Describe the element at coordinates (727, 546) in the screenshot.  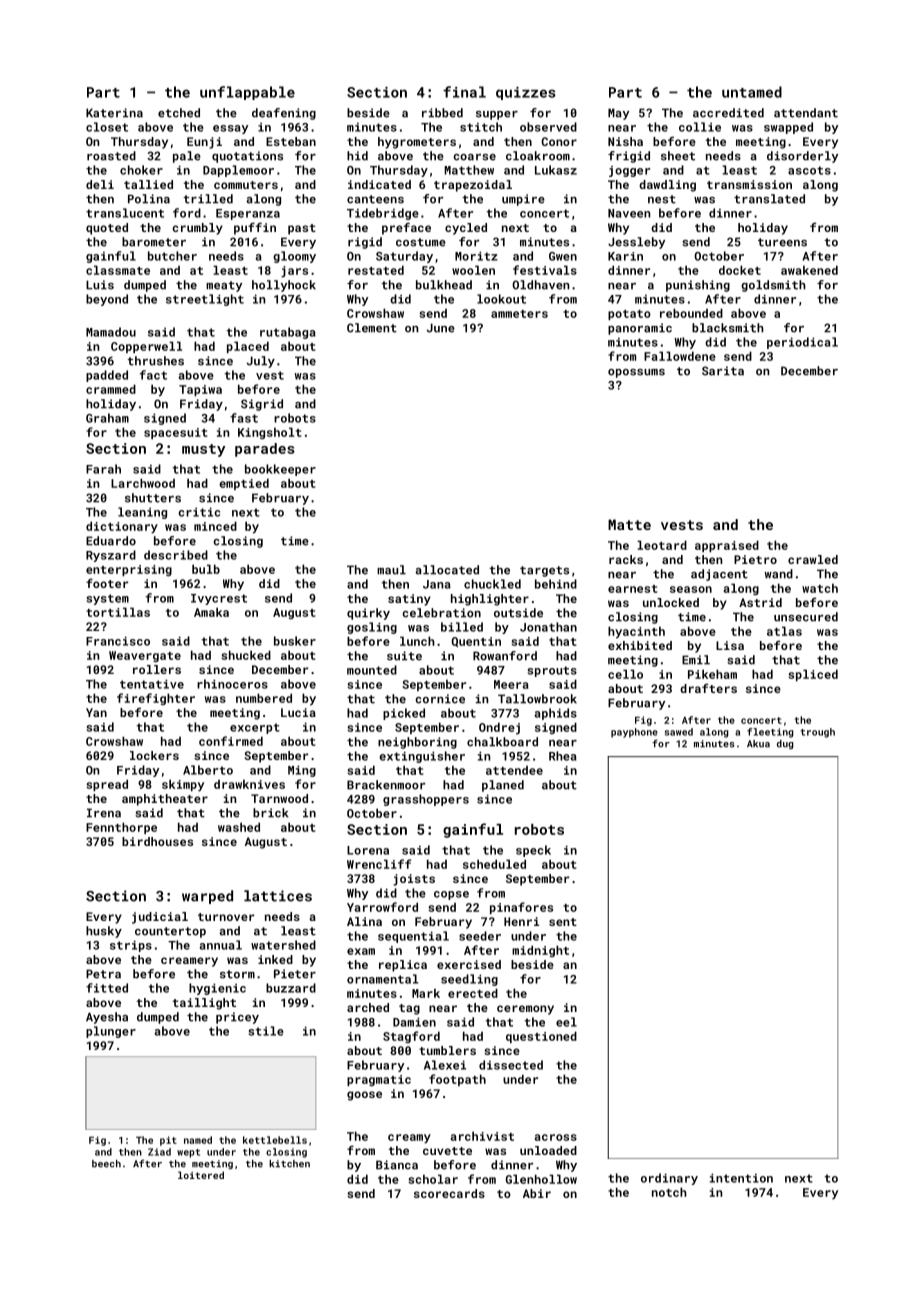
I see `appraised` at that location.
